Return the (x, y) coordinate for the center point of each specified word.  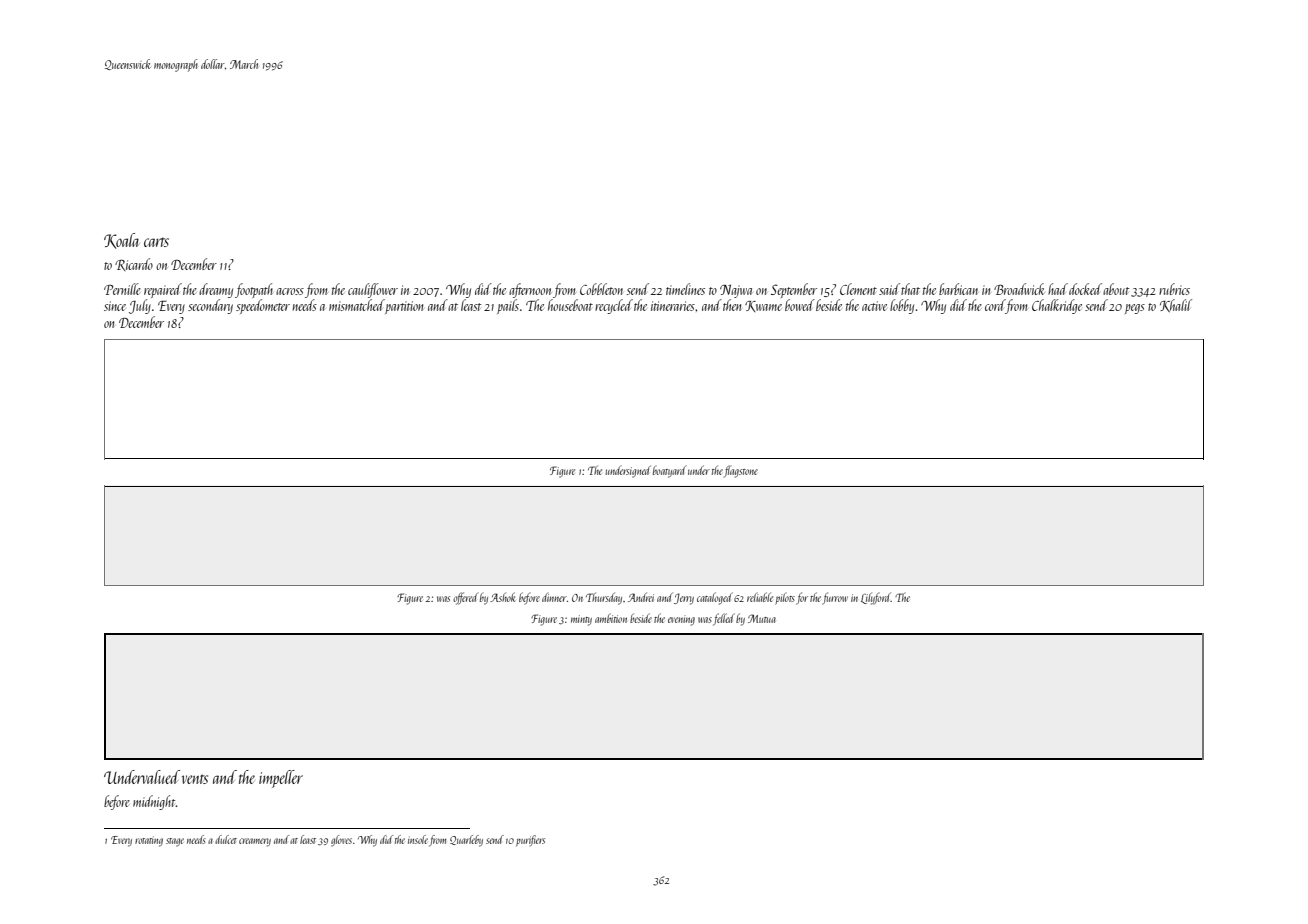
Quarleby (466, 841)
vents (195, 779)
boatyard (669, 472)
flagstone (741, 471)
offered (465, 598)
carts (156, 242)
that (910, 289)
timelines (685, 289)
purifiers (530, 840)
